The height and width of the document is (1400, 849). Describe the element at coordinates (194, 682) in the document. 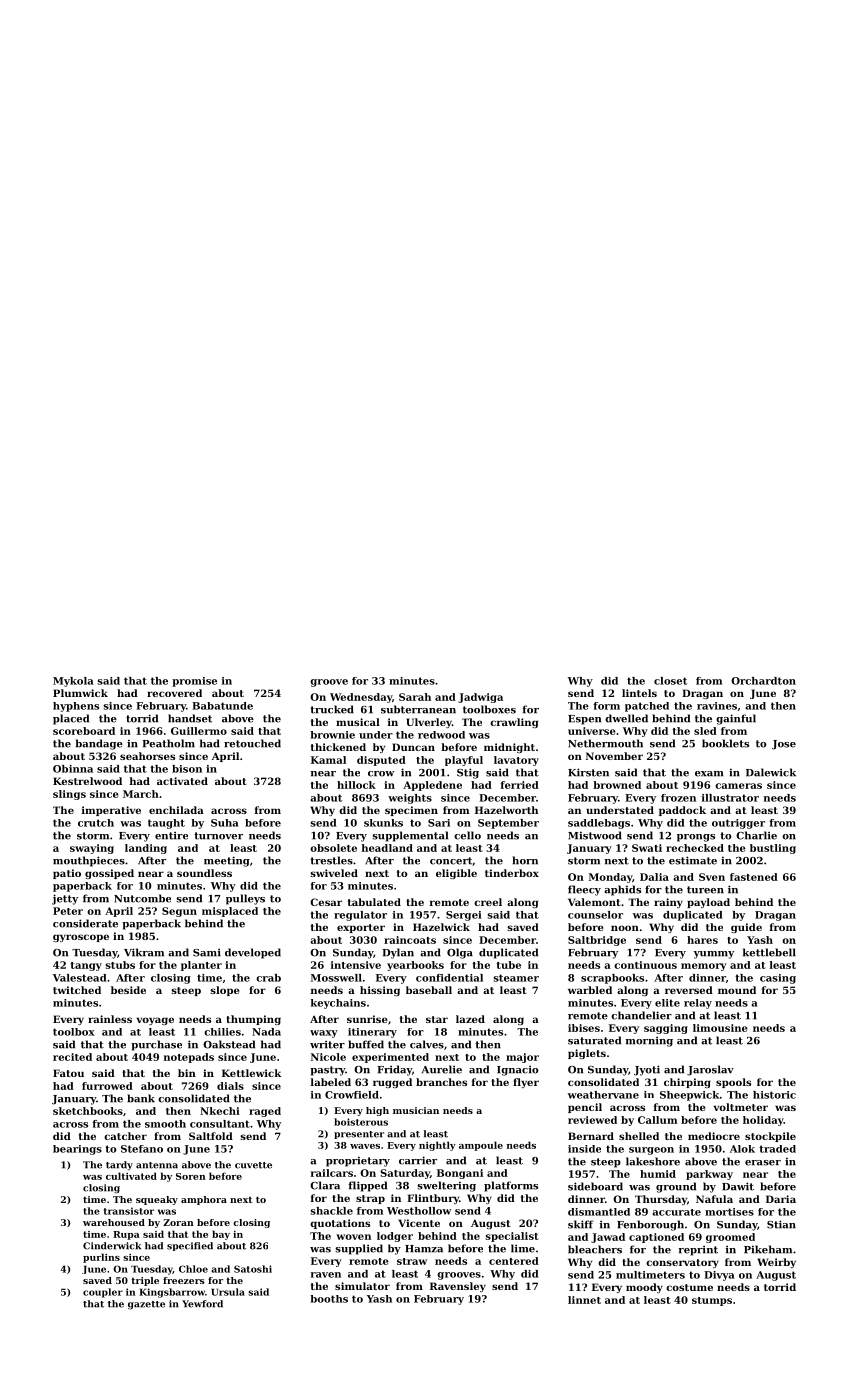

I see `promise` at that location.
